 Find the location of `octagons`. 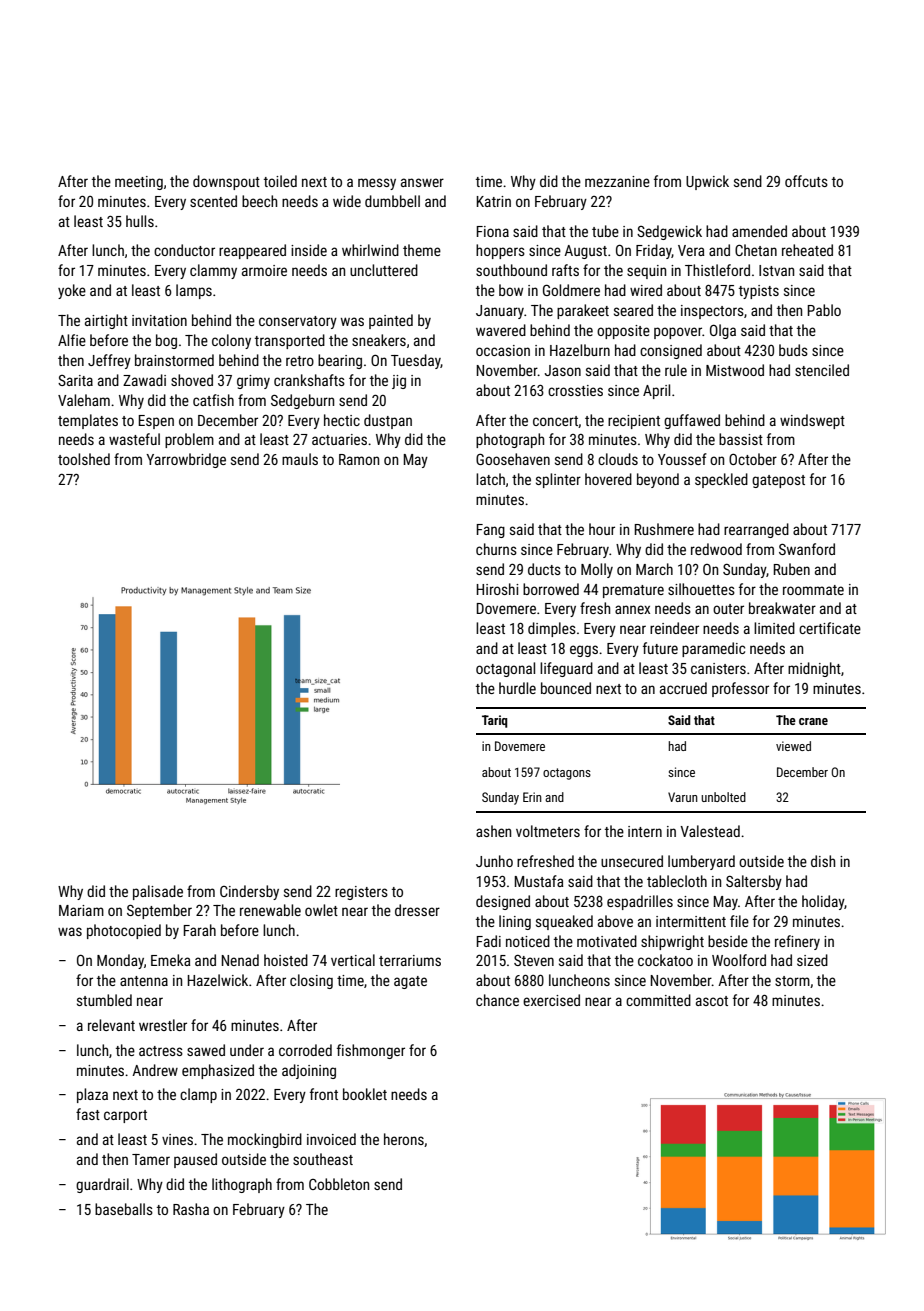

octagons is located at coordinates (567, 774).
